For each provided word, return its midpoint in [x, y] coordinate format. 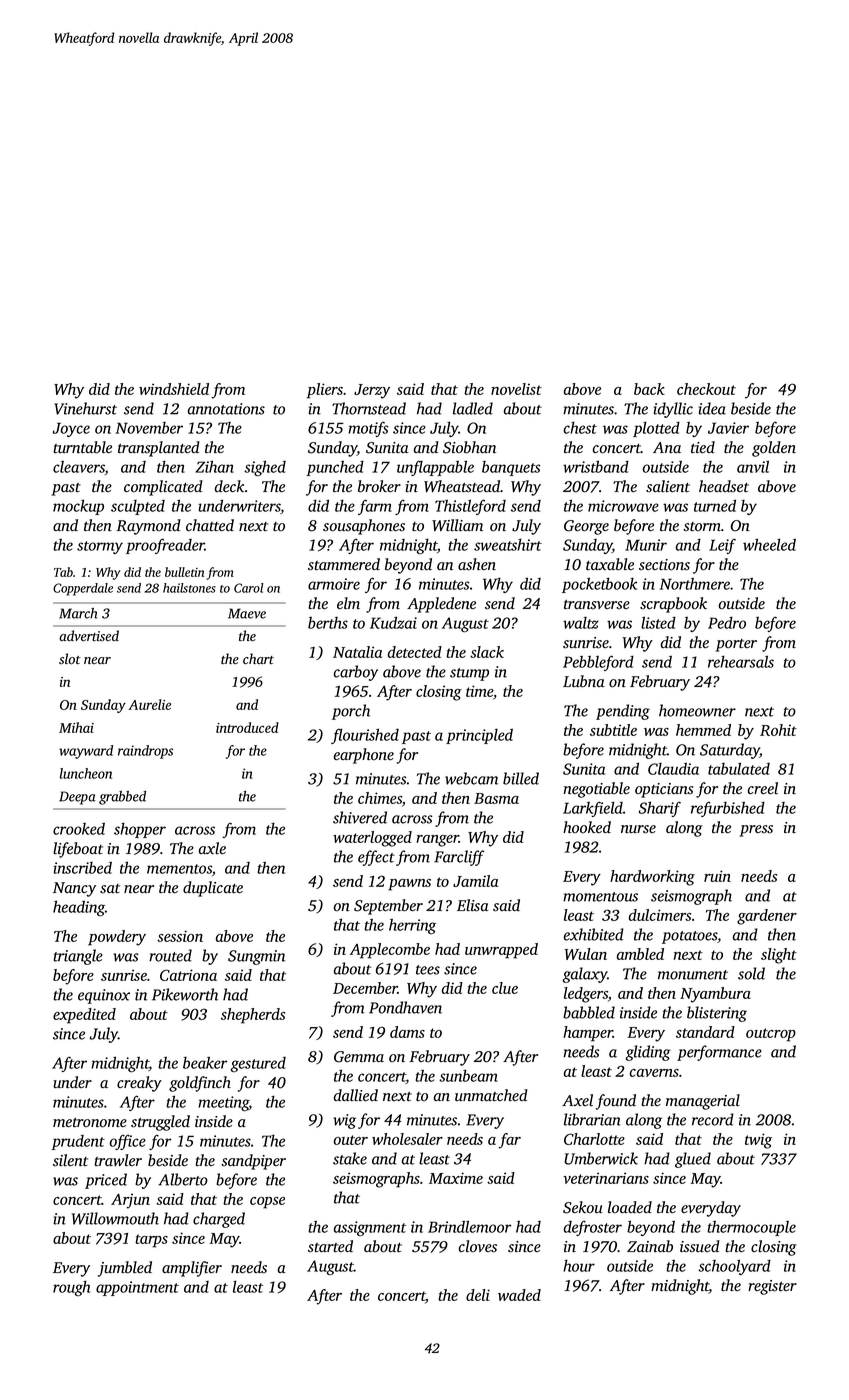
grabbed [122, 798]
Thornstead [369, 408]
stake [350, 1158]
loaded [630, 1207]
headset [724, 486]
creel [763, 788]
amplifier [192, 1269]
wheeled [769, 544]
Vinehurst [85, 408]
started [330, 1246]
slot [70, 659]
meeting [223, 1103]
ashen [477, 564]
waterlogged [372, 839]
